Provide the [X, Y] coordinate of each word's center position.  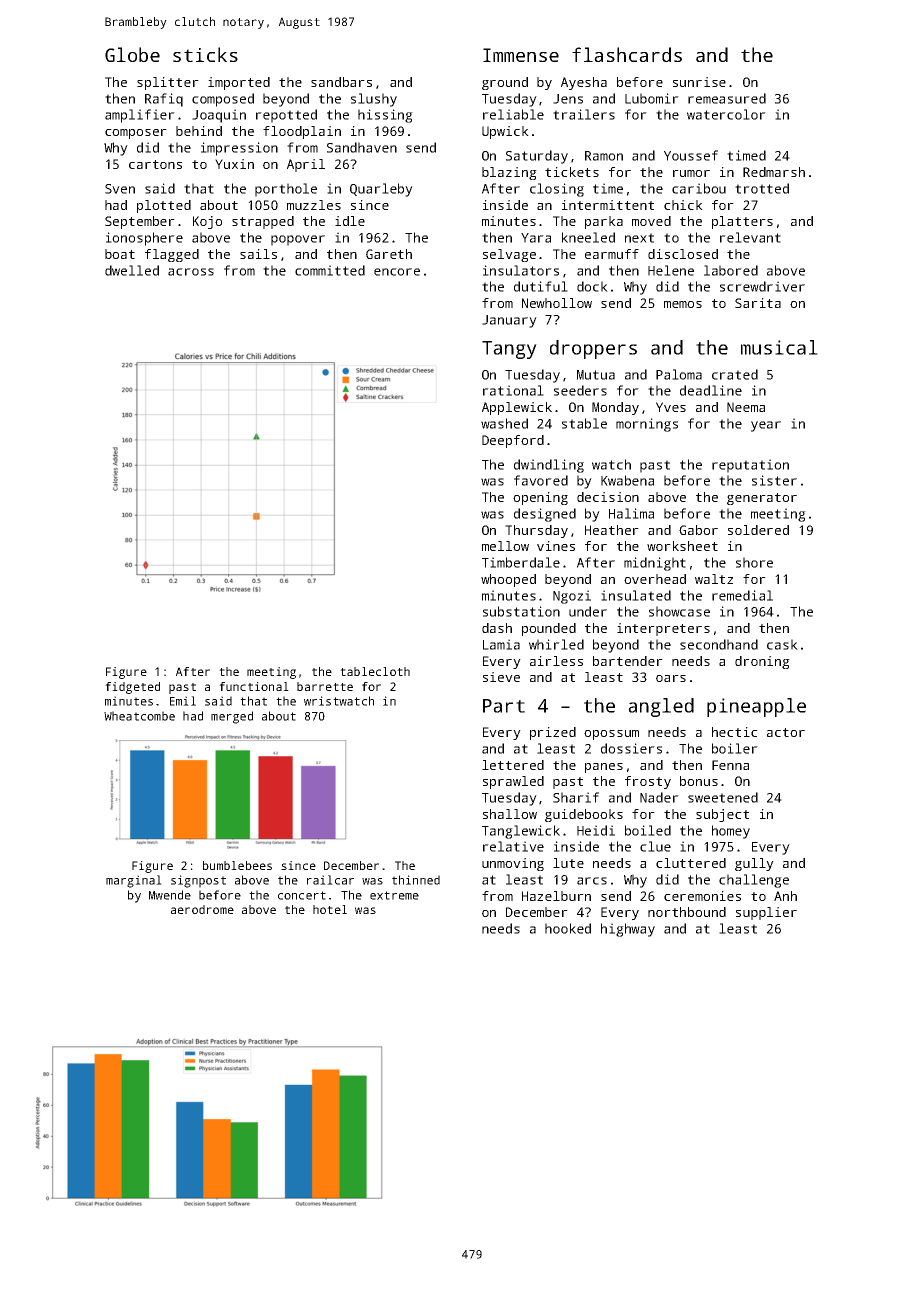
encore [397, 272]
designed [545, 515]
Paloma [679, 374]
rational [513, 390]
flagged [172, 255]
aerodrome [202, 909]
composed [223, 100]
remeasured [727, 98]
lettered [513, 765]
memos [683, 304]
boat [120, 254]
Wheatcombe [139, 716]
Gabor [698, 530]
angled [661, 707]
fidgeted [132, 688]
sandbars [341, 82]
